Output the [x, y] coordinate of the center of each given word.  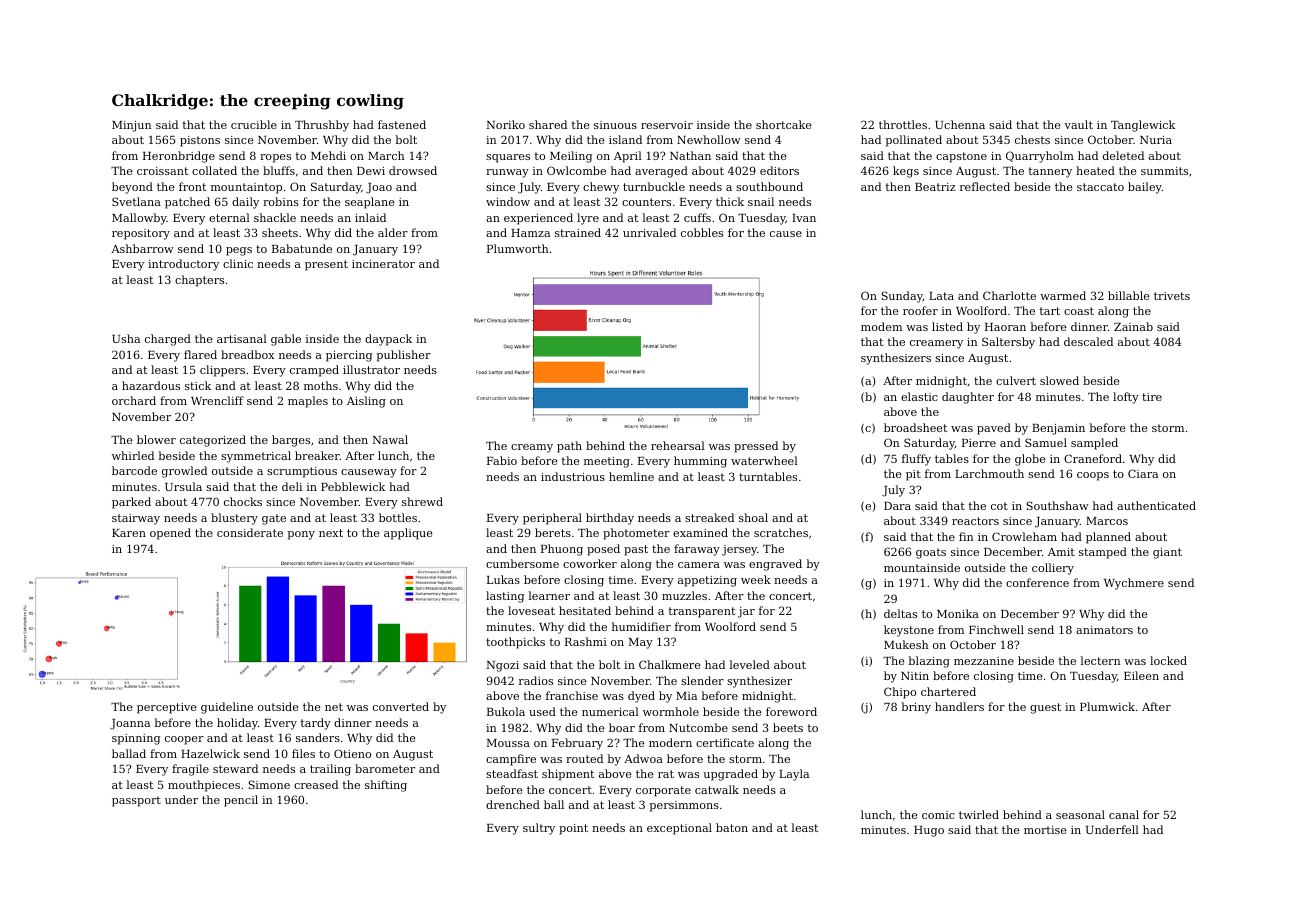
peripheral [552, 519]
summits [1164, 171]
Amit [1061, 552]
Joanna [130, 724]
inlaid [370, 217]
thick [730, 201]
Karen [129, 533]
